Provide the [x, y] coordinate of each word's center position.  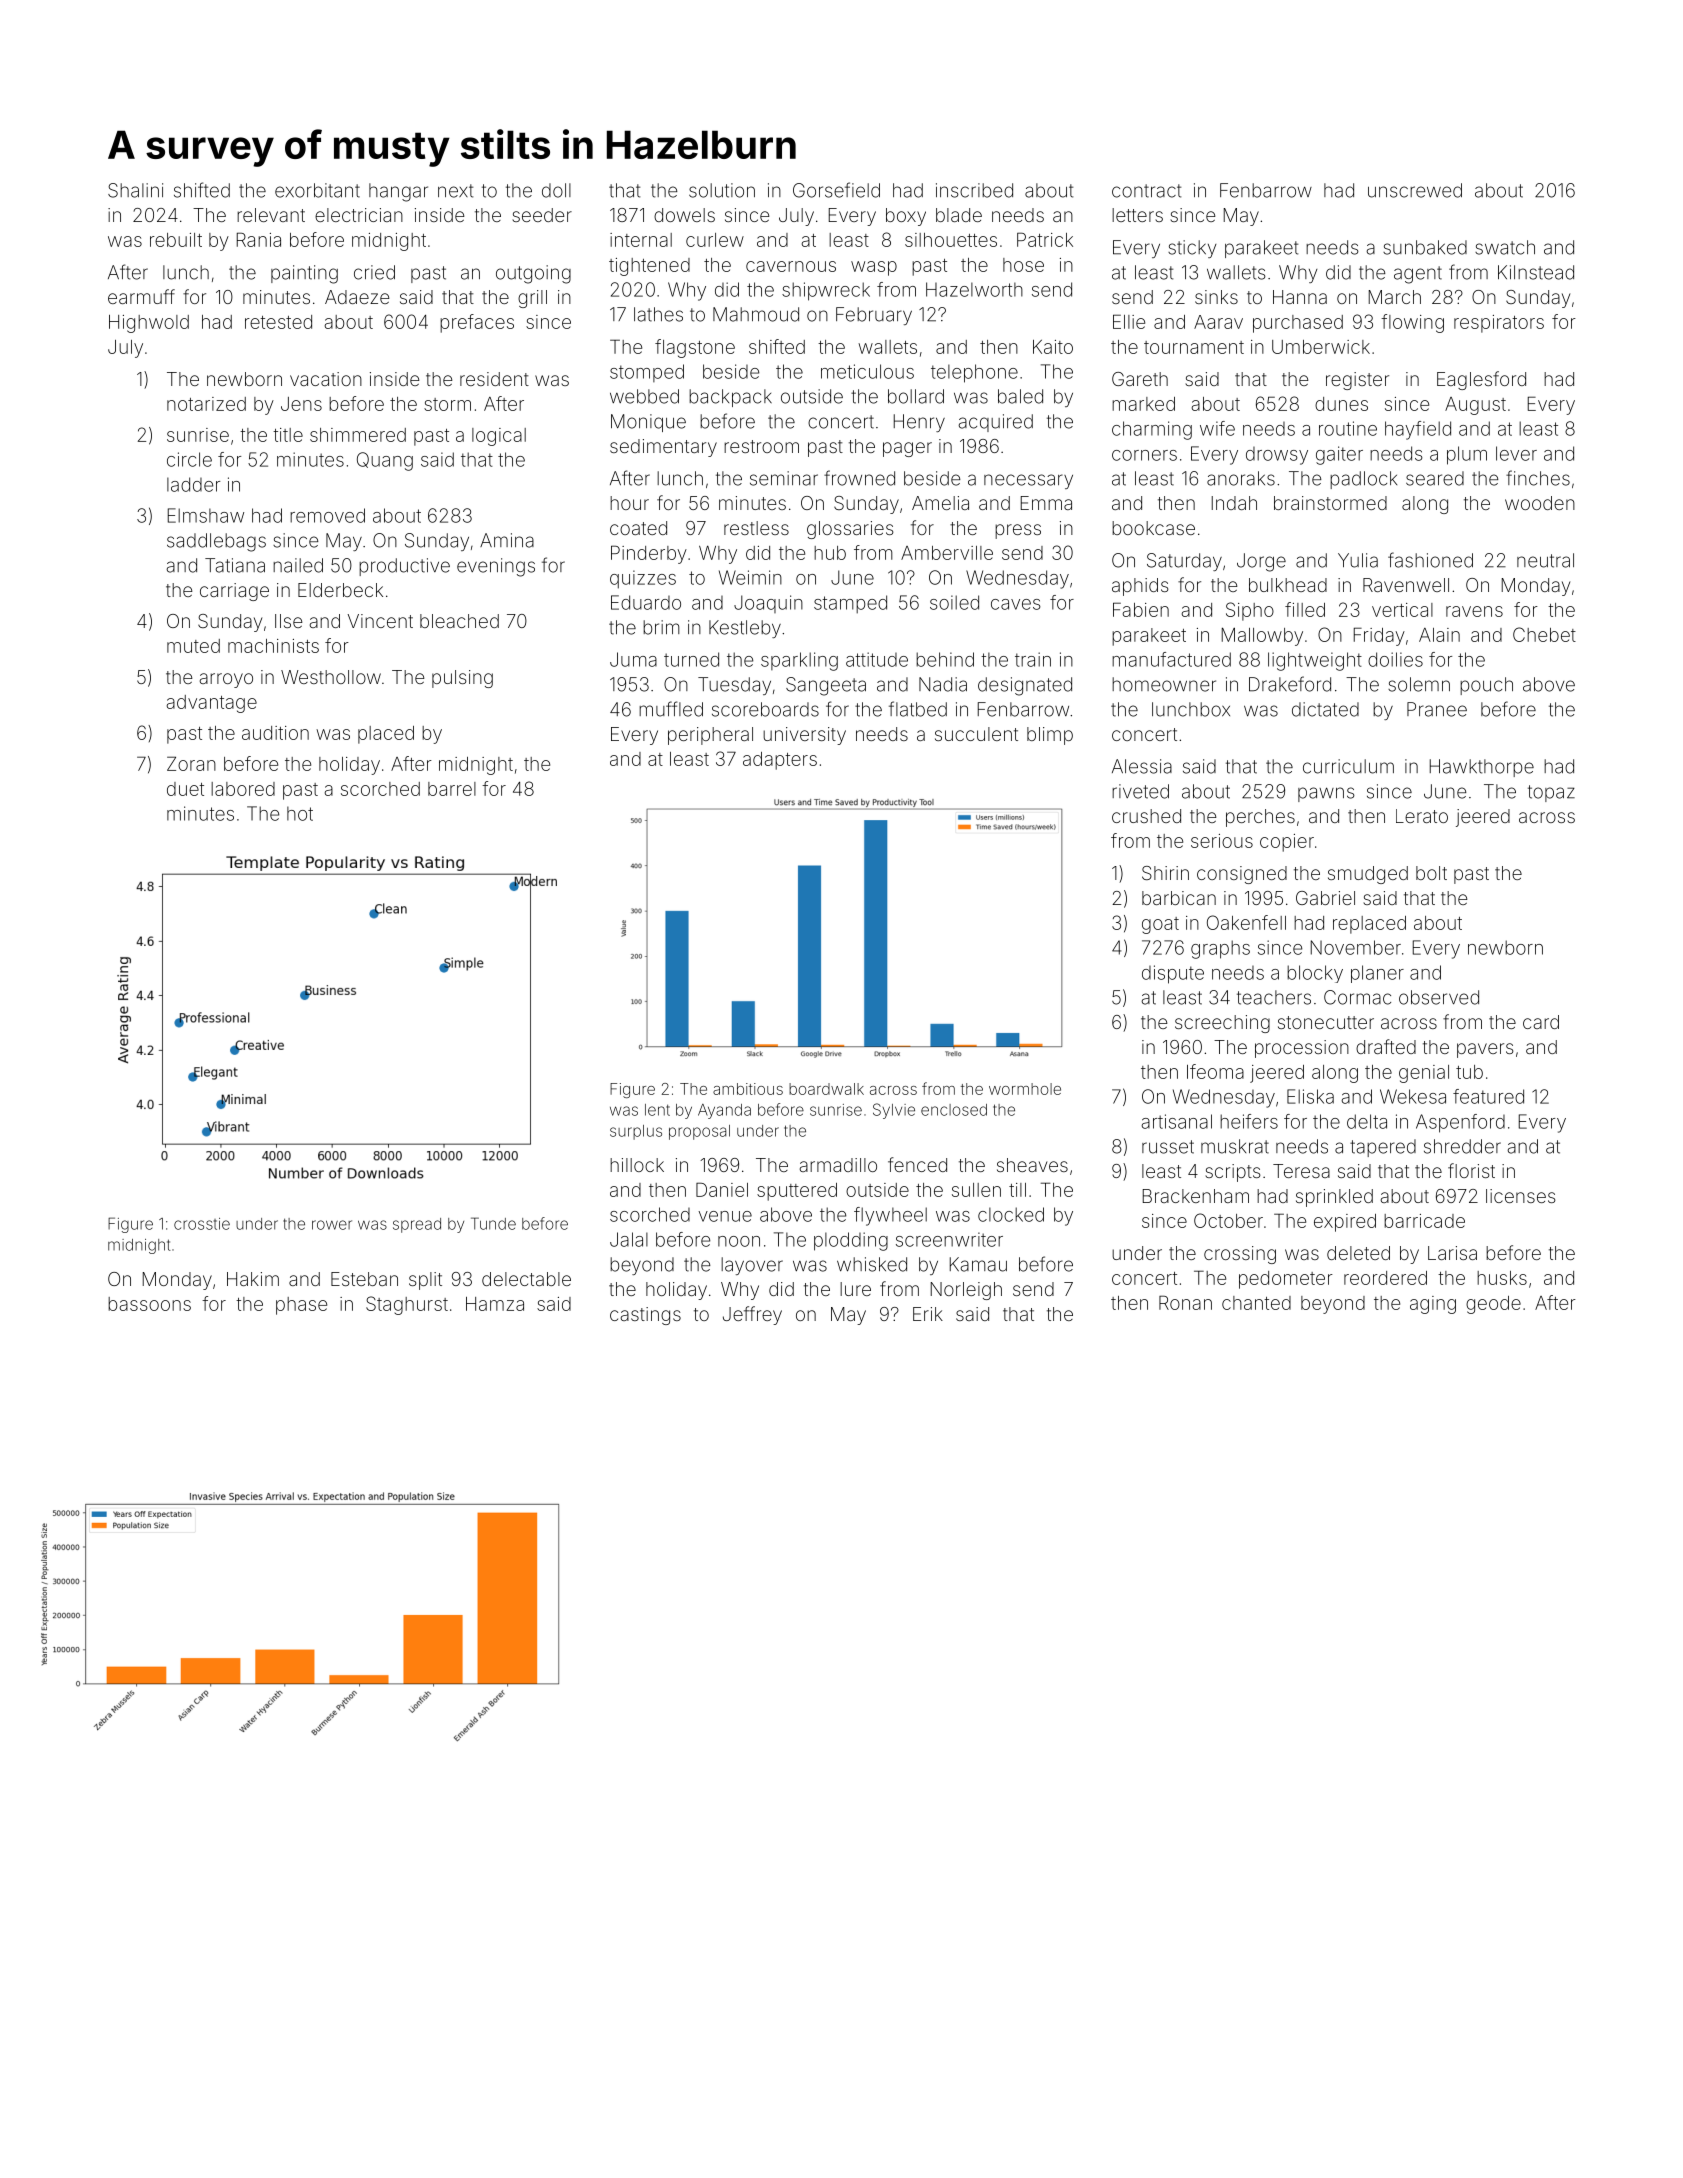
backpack [730, 398]
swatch [1505, 247]
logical [499, 437]
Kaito [1053, 347]
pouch [1486, 686]
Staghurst [407, 1305]
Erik [928, 1314]
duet [185, 789]
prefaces [477, 323]
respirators [1499, 324]
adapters [780, 761]
